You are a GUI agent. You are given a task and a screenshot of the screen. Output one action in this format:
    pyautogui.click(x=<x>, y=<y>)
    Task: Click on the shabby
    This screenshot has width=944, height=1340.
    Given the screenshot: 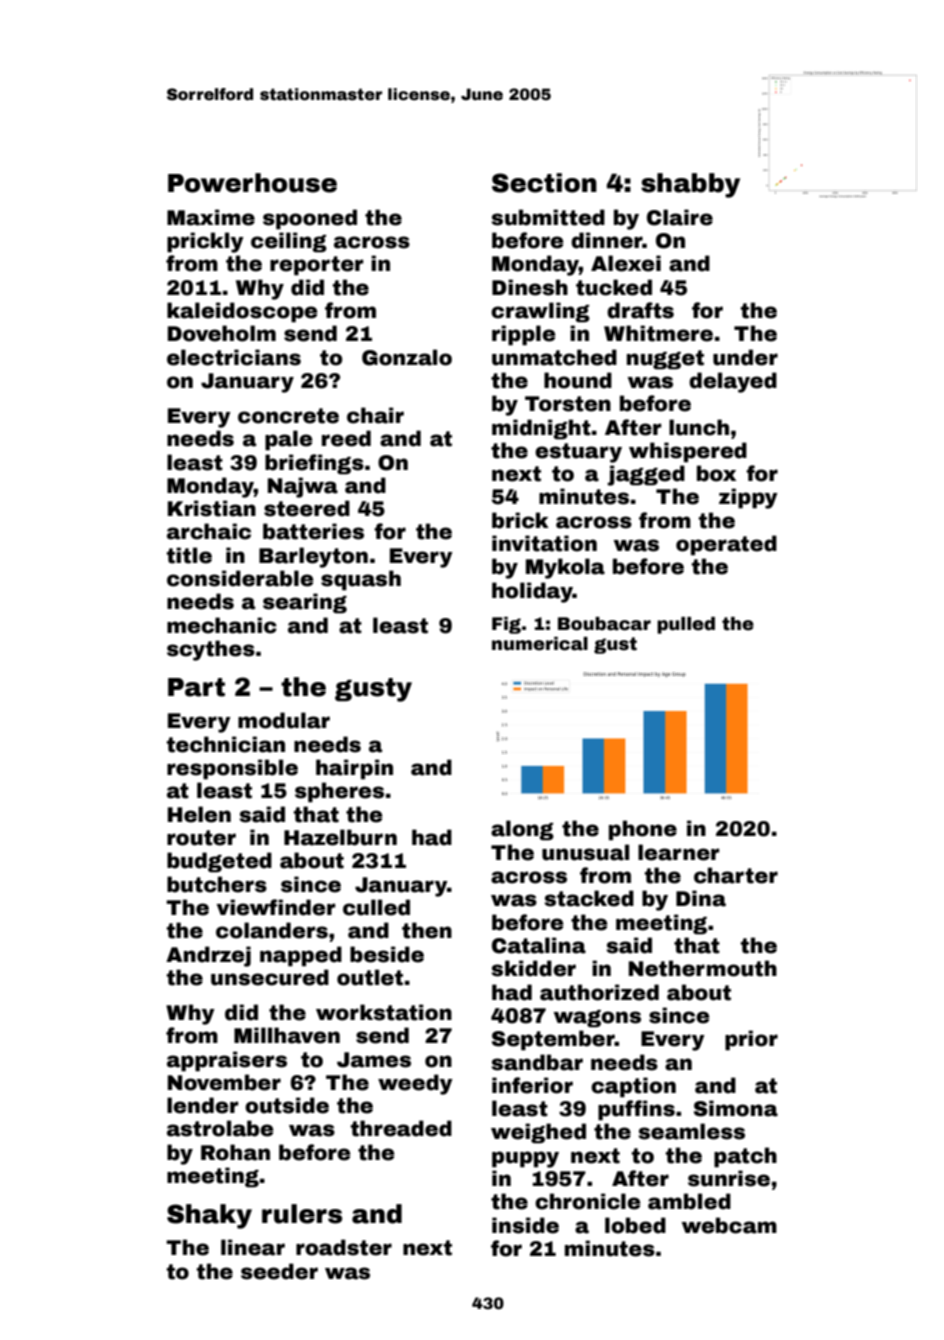 What is the action you would take?
    pyautogui.click(x=690, y=185)
